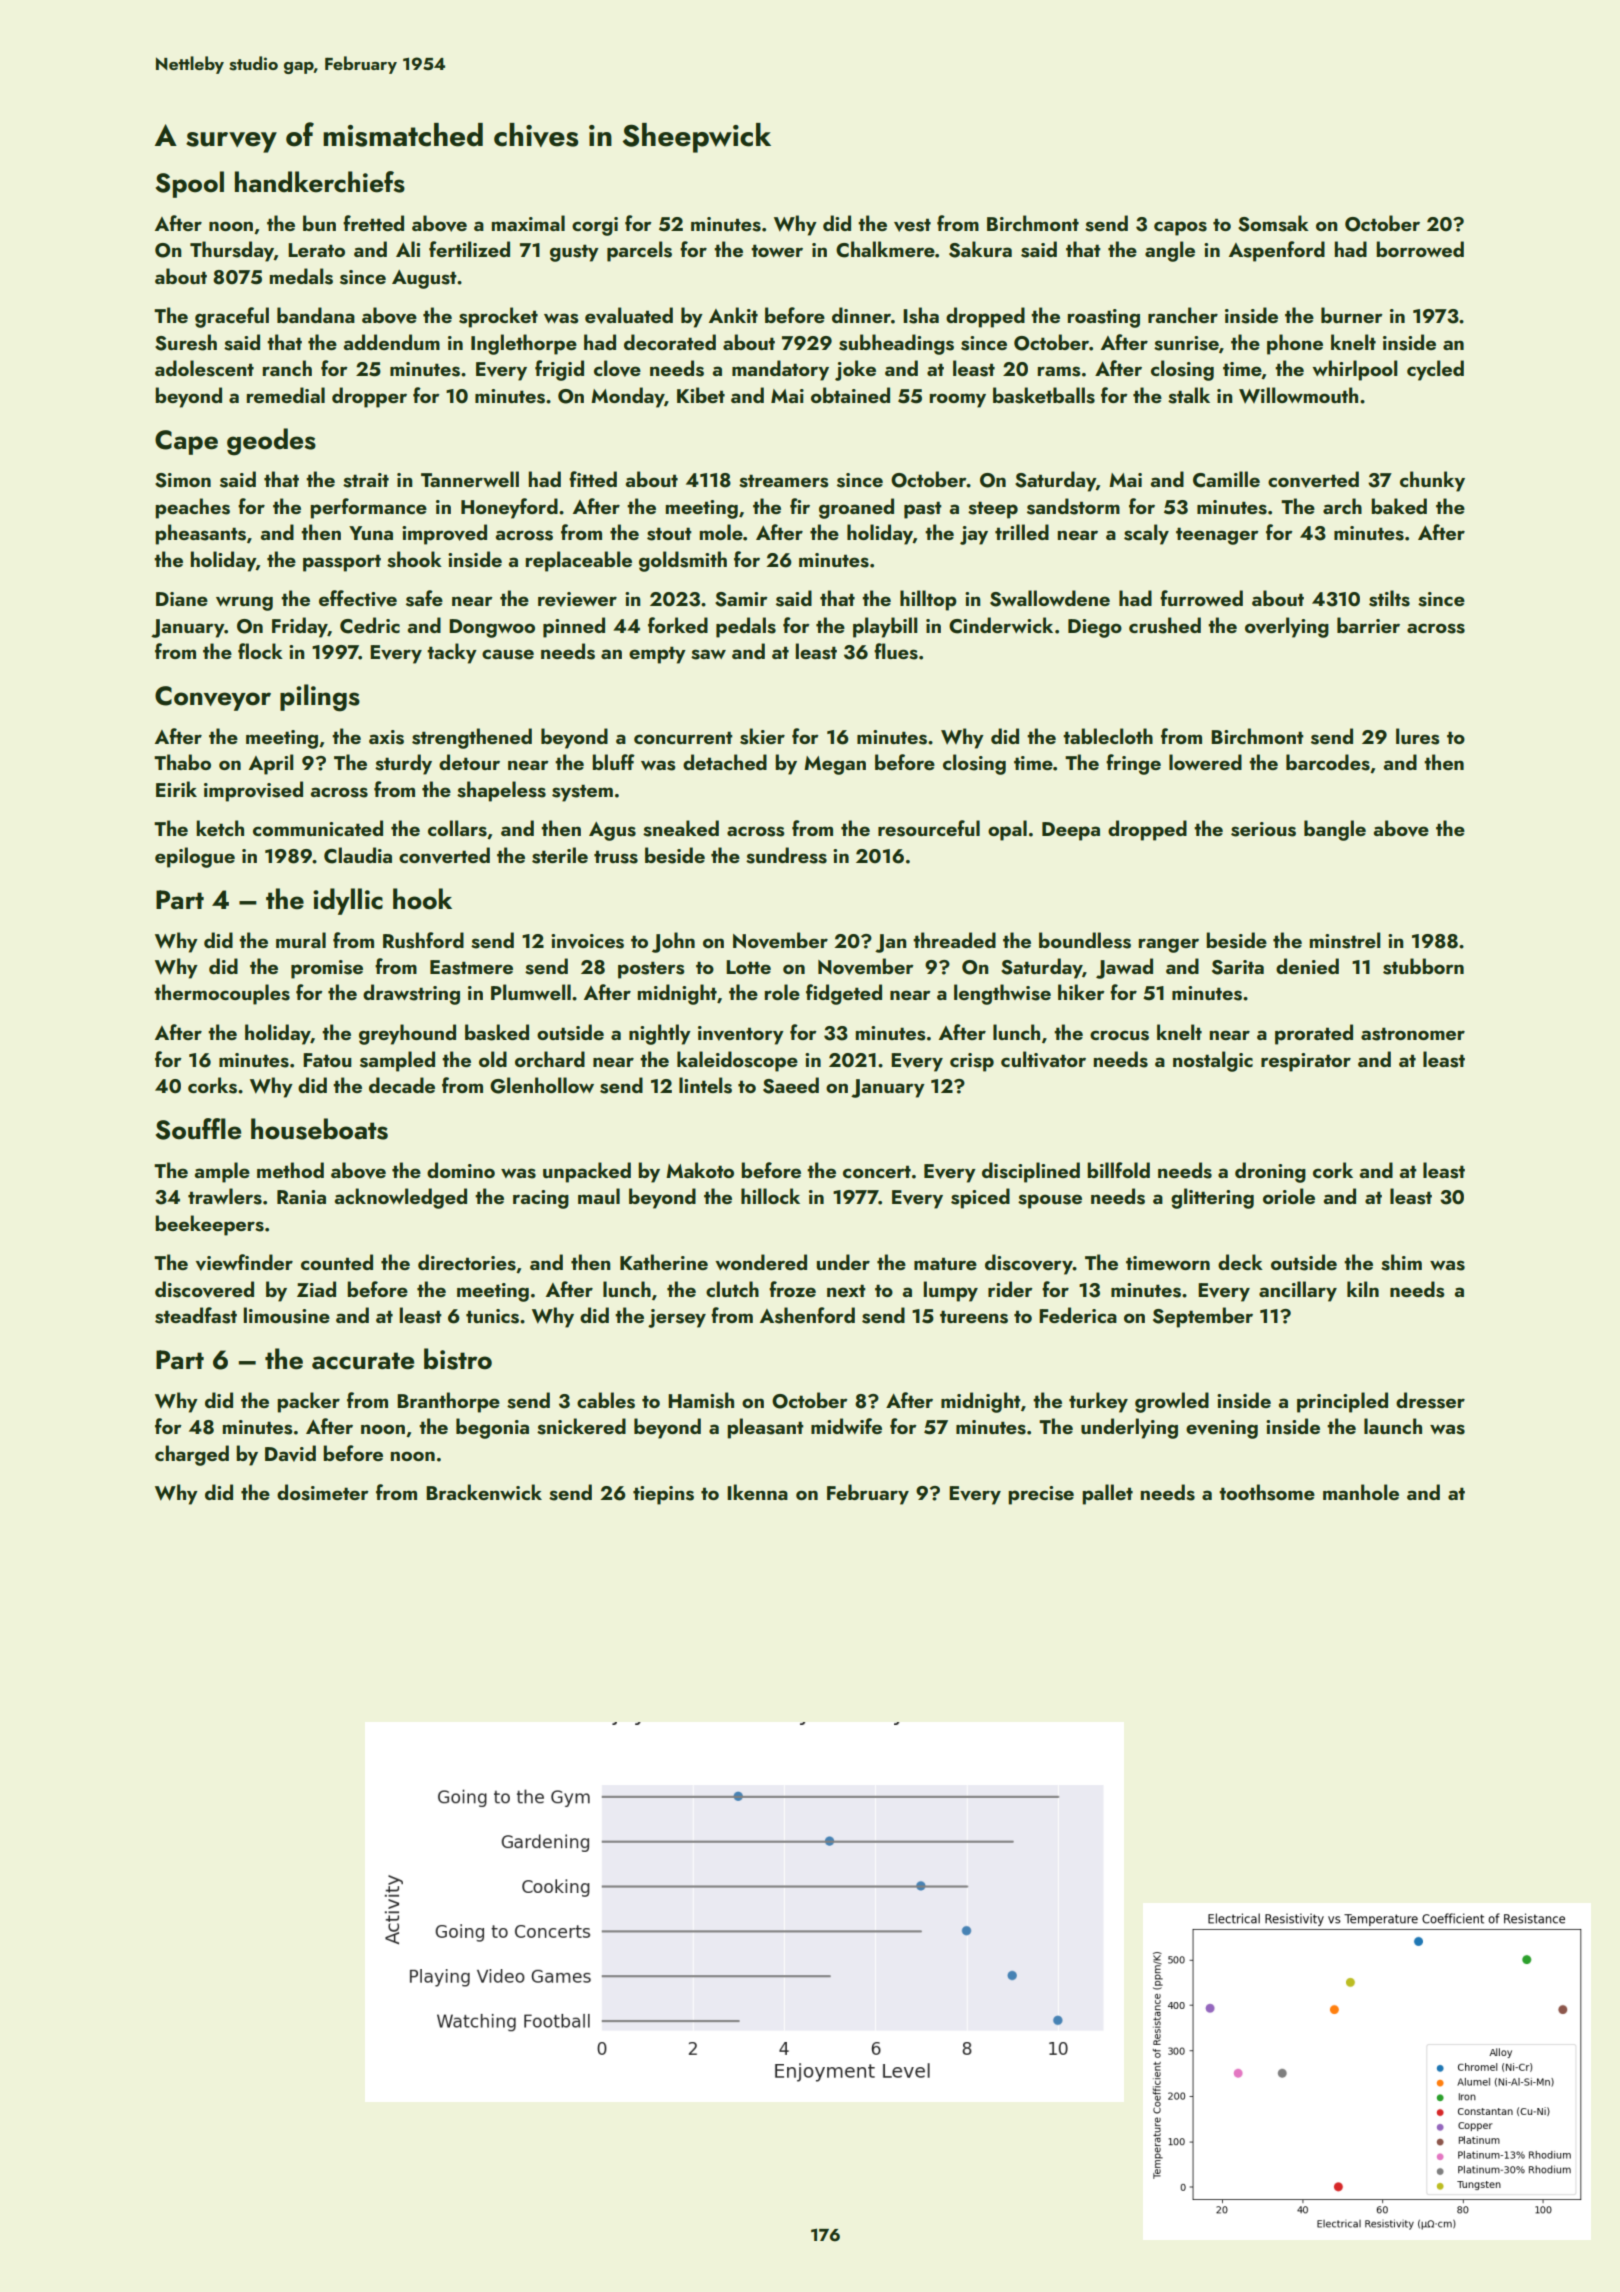 The image size is (1620, 2292). Describe the element at coordinates (1435, 370) in the screenshot. I see `cycled` at that location.
